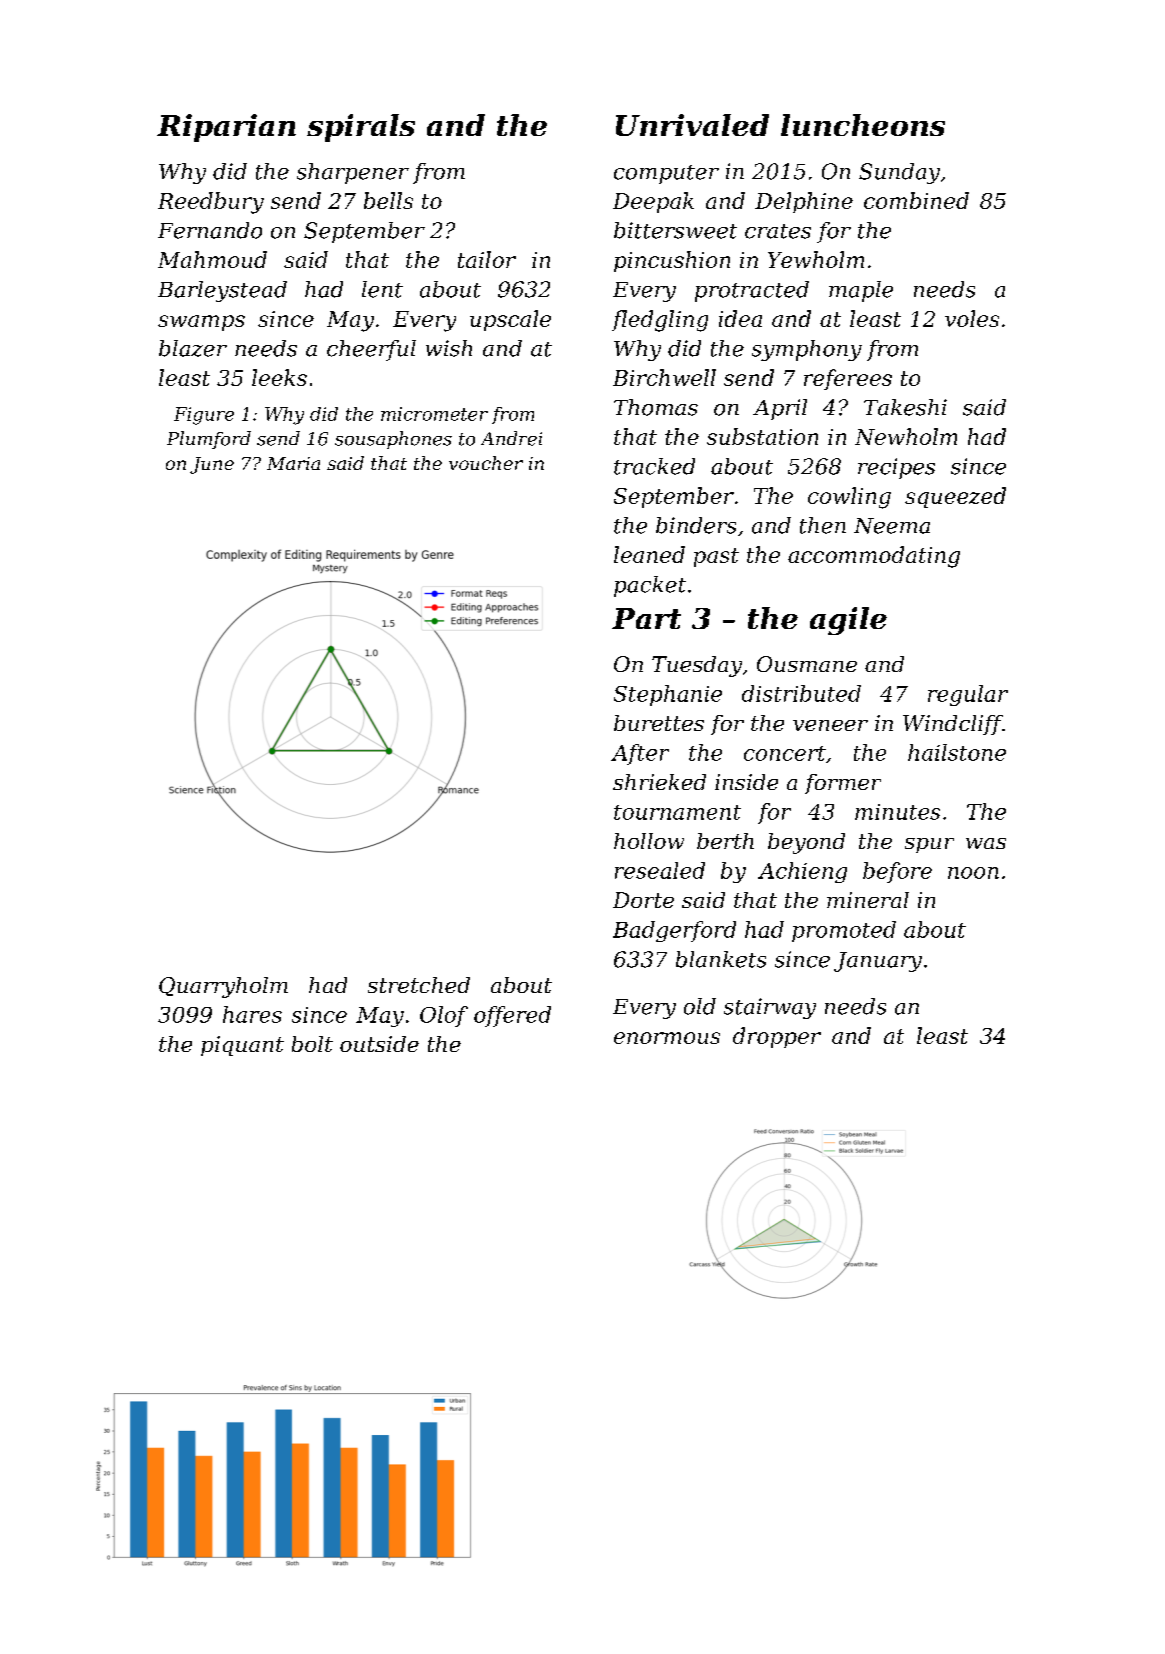  Describe the element at coordinates (209, 440) in the document. I see `Plumford` at that location.
